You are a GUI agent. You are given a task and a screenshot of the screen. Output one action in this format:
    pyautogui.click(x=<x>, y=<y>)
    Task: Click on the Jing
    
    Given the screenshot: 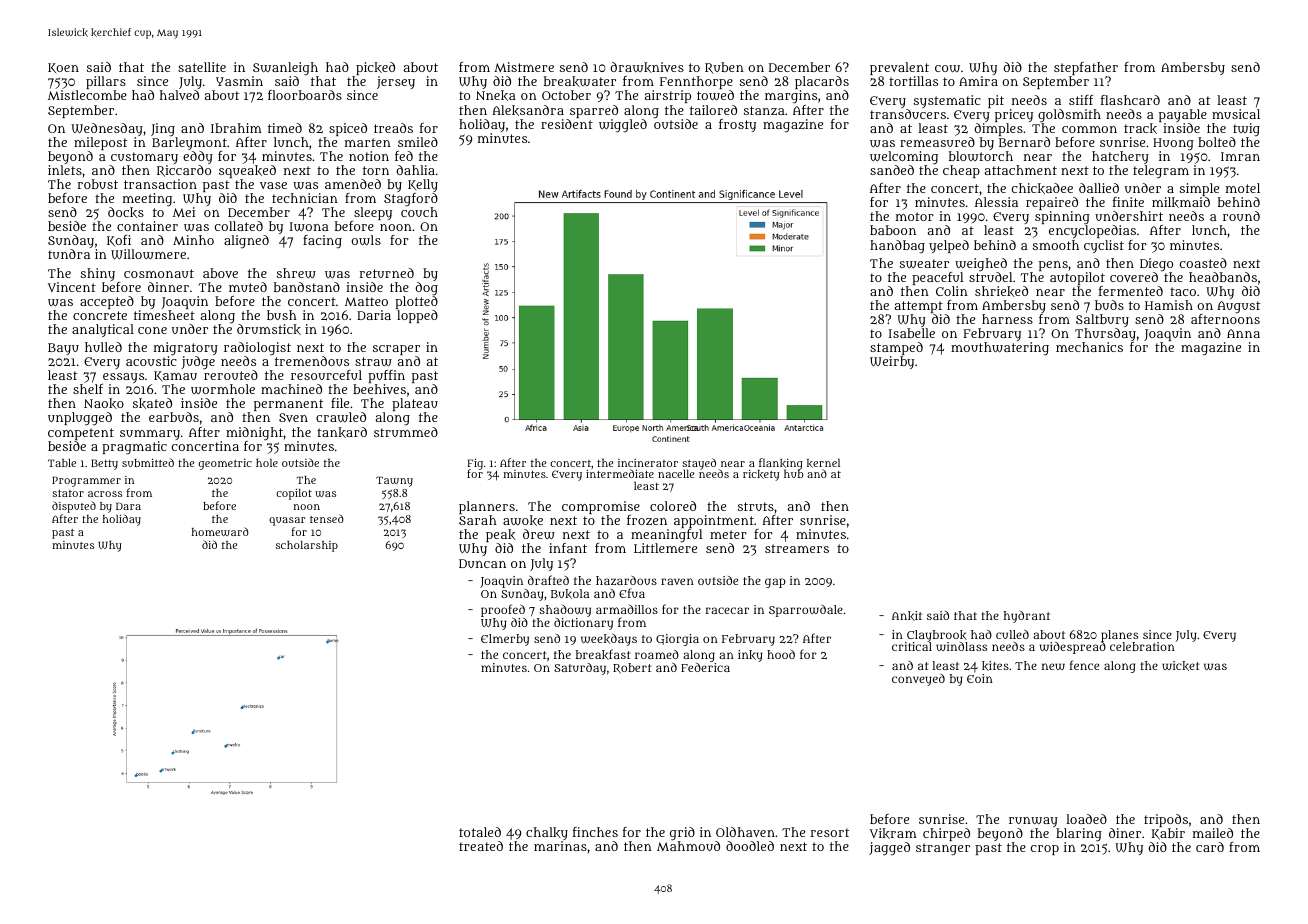 What is the action you would take?
    pyautogui.click(x=163, y=130)
